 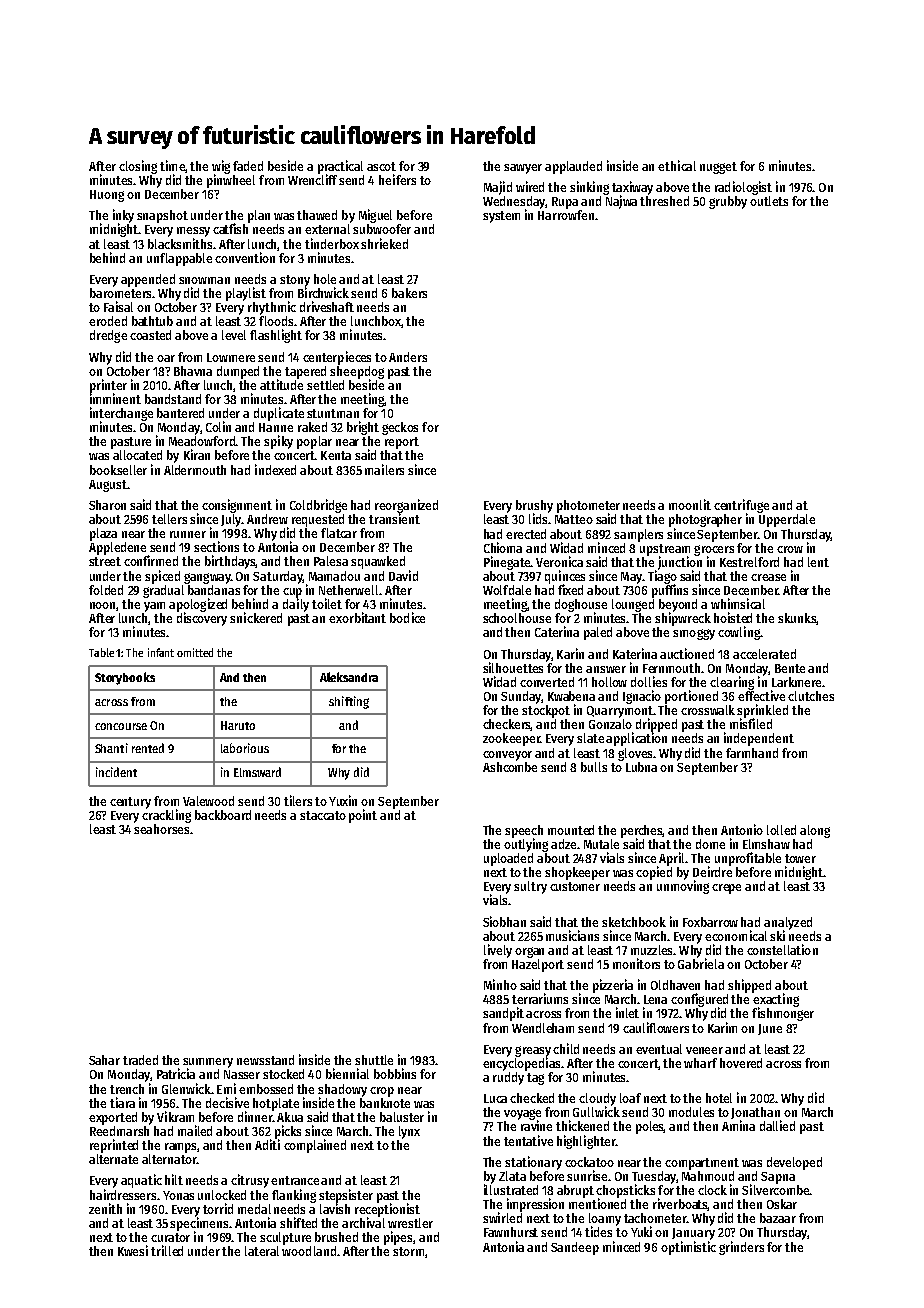 I want to click on traded, so click(x=140, y=1060).
